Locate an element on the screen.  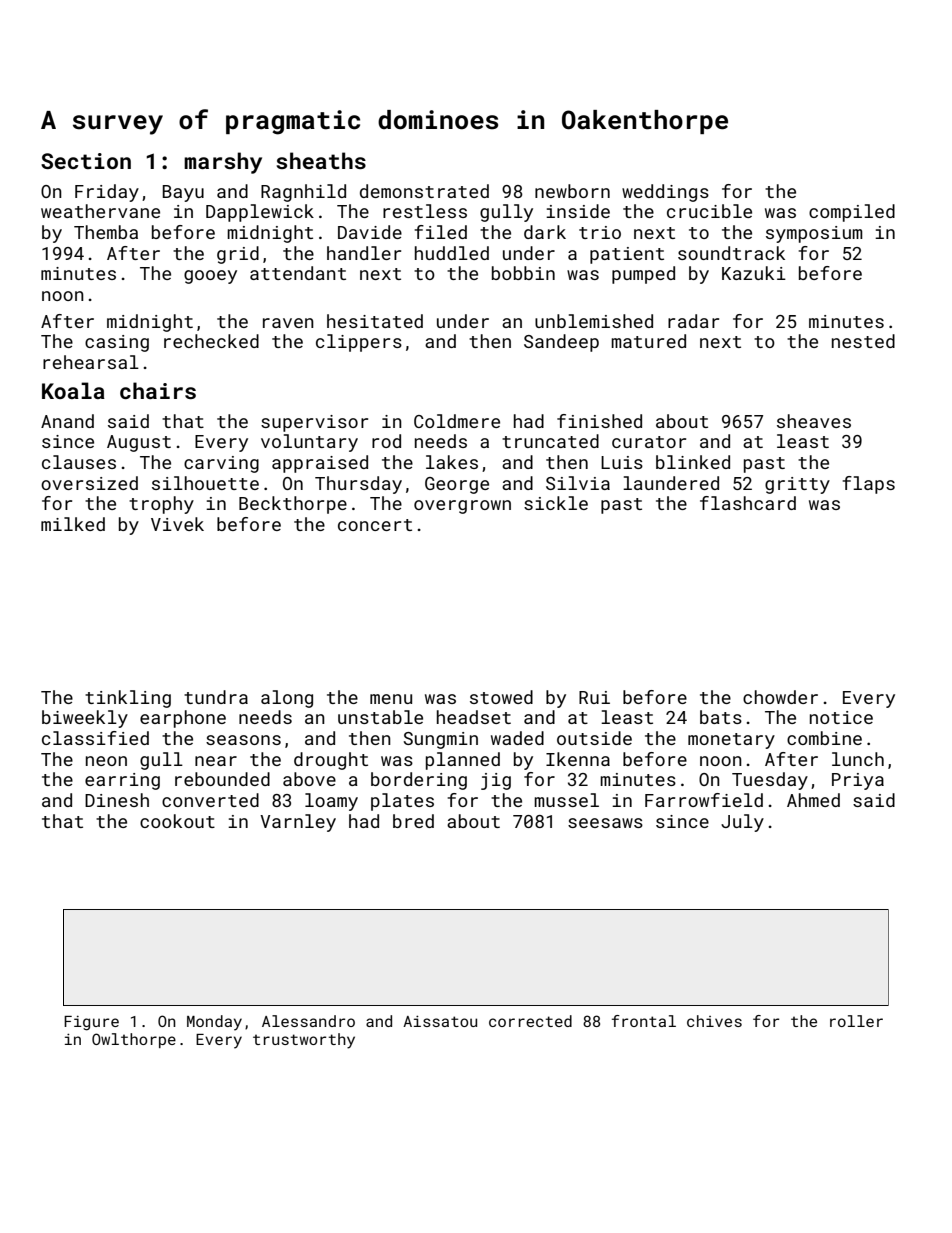
Alessandro is located at coordinates (308, 1021).
